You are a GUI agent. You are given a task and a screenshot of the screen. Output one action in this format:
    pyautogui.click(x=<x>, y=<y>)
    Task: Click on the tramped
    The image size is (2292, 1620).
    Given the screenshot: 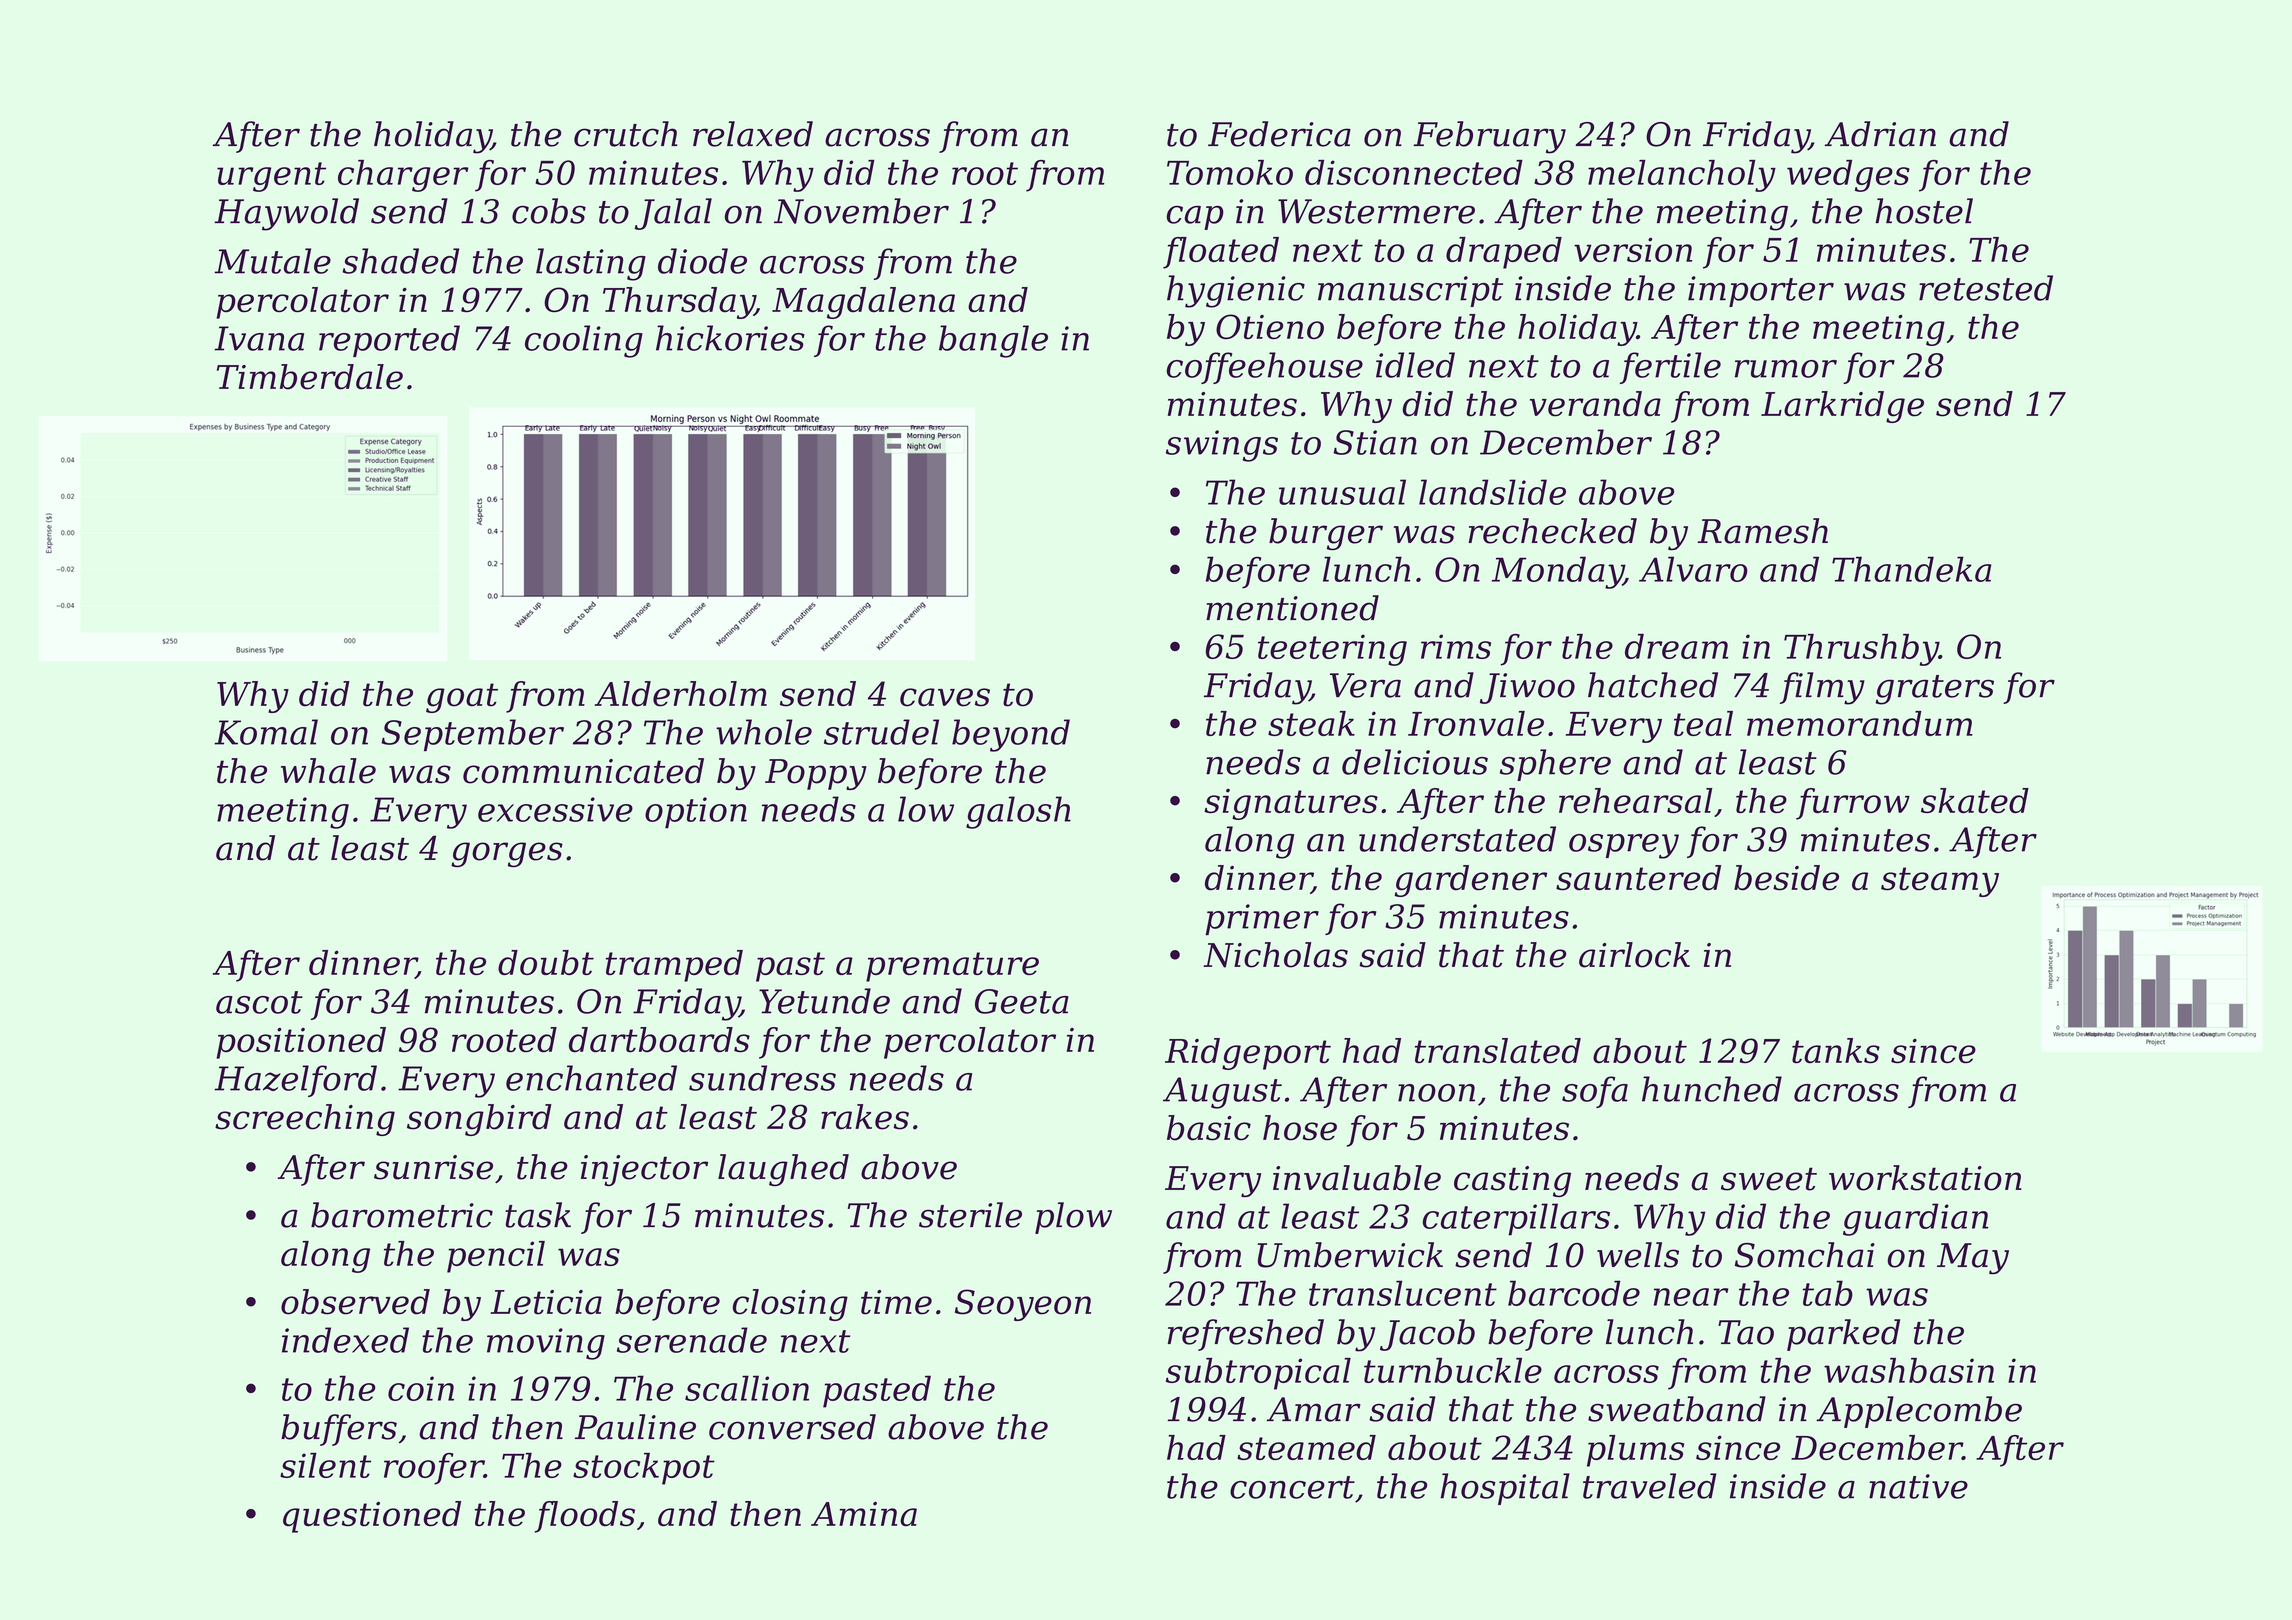 What is the action you would take?
    pyautogui.click(x=674, y=966)
